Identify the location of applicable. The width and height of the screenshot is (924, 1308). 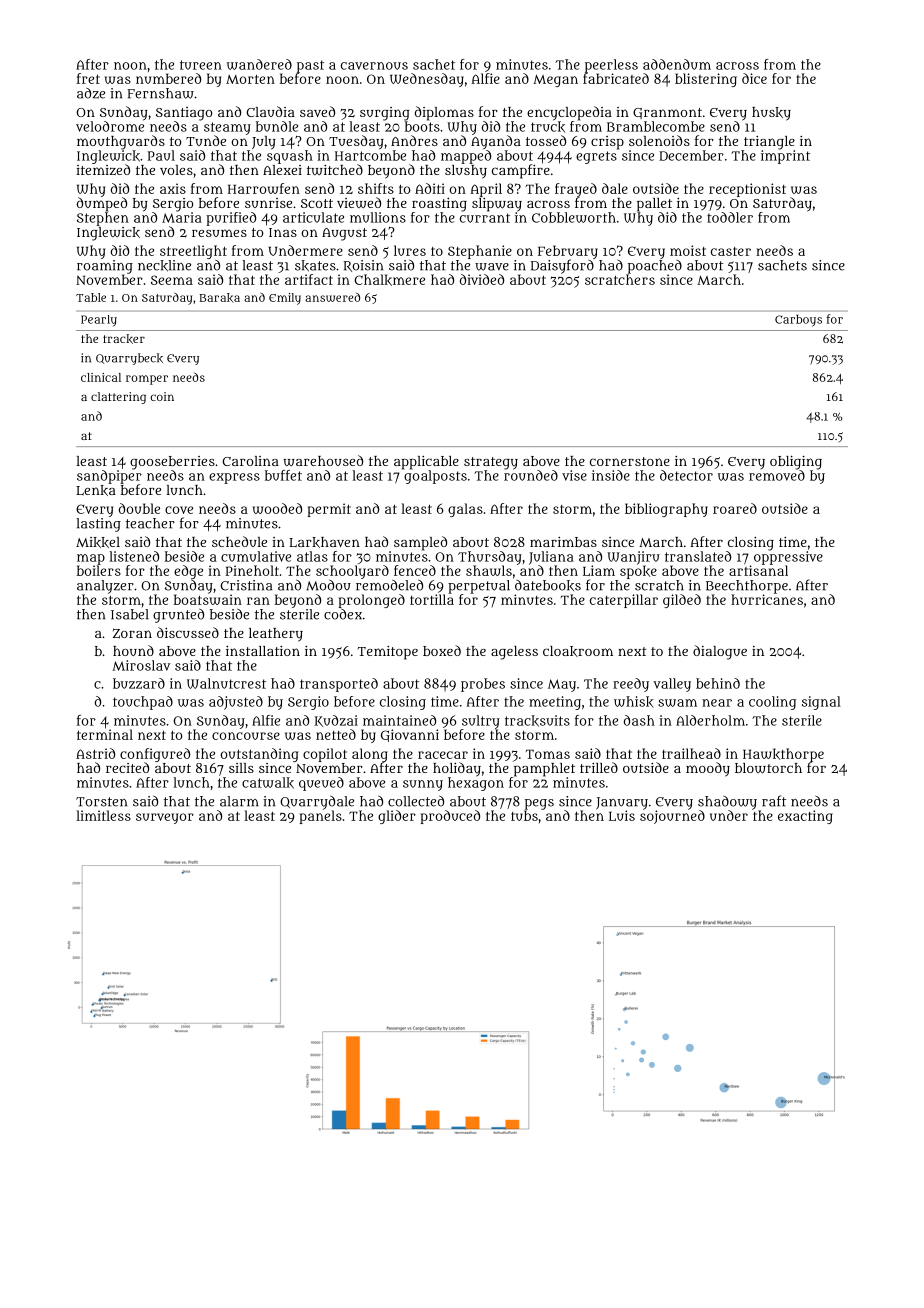
(426, 463).
